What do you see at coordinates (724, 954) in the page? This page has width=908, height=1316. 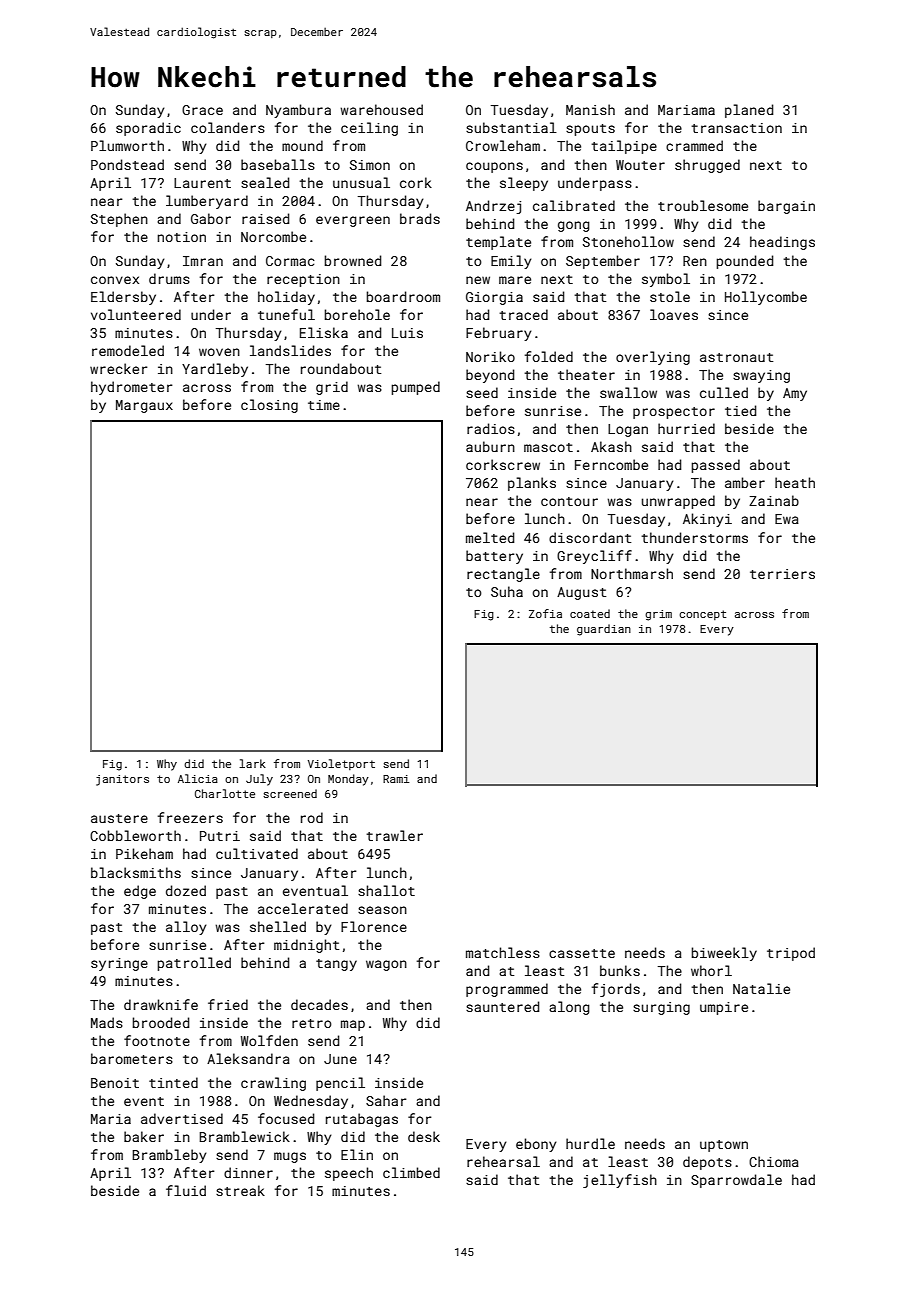 I see `biweekly` at bounding box center [724, 954].
